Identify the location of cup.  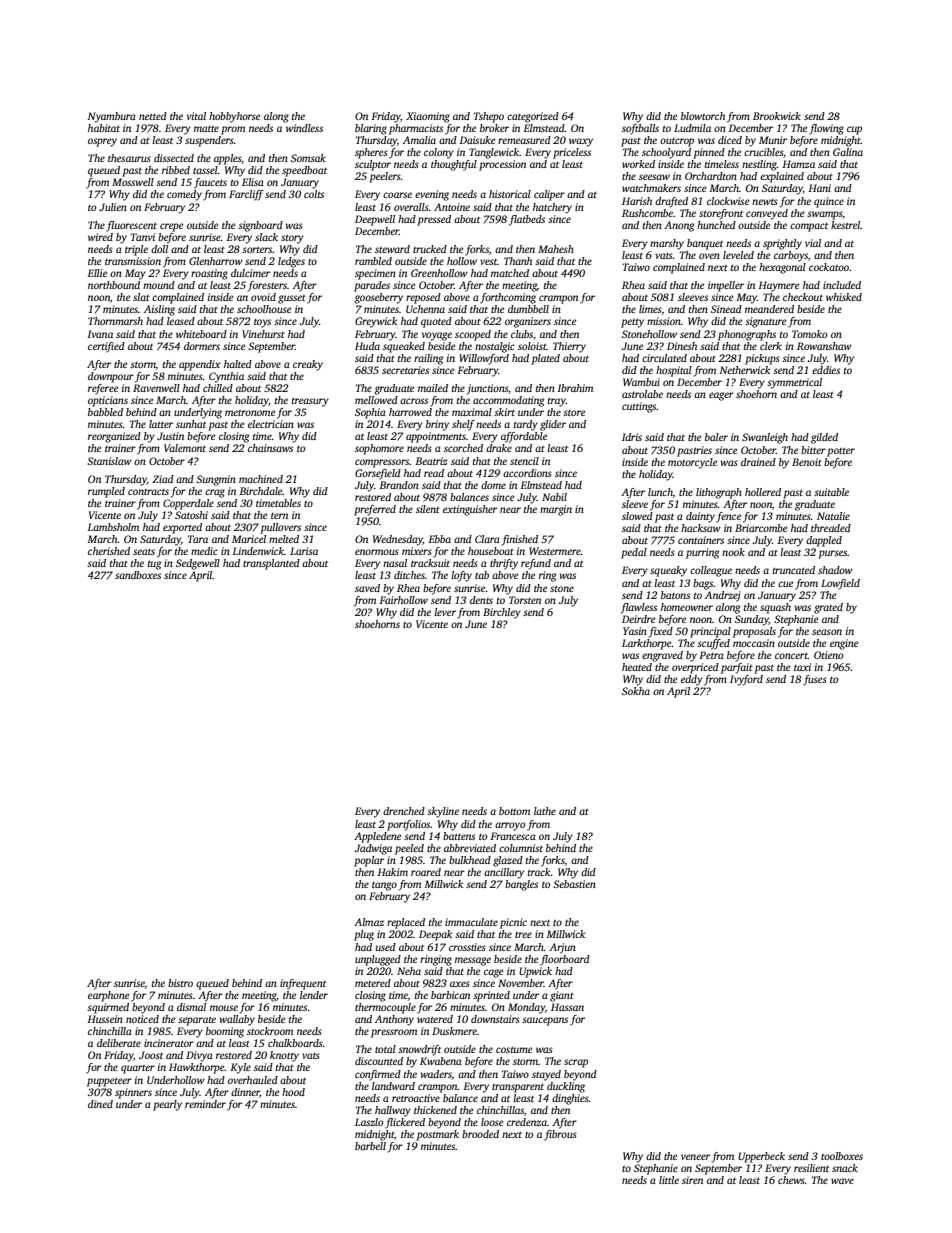
(854, 130).
